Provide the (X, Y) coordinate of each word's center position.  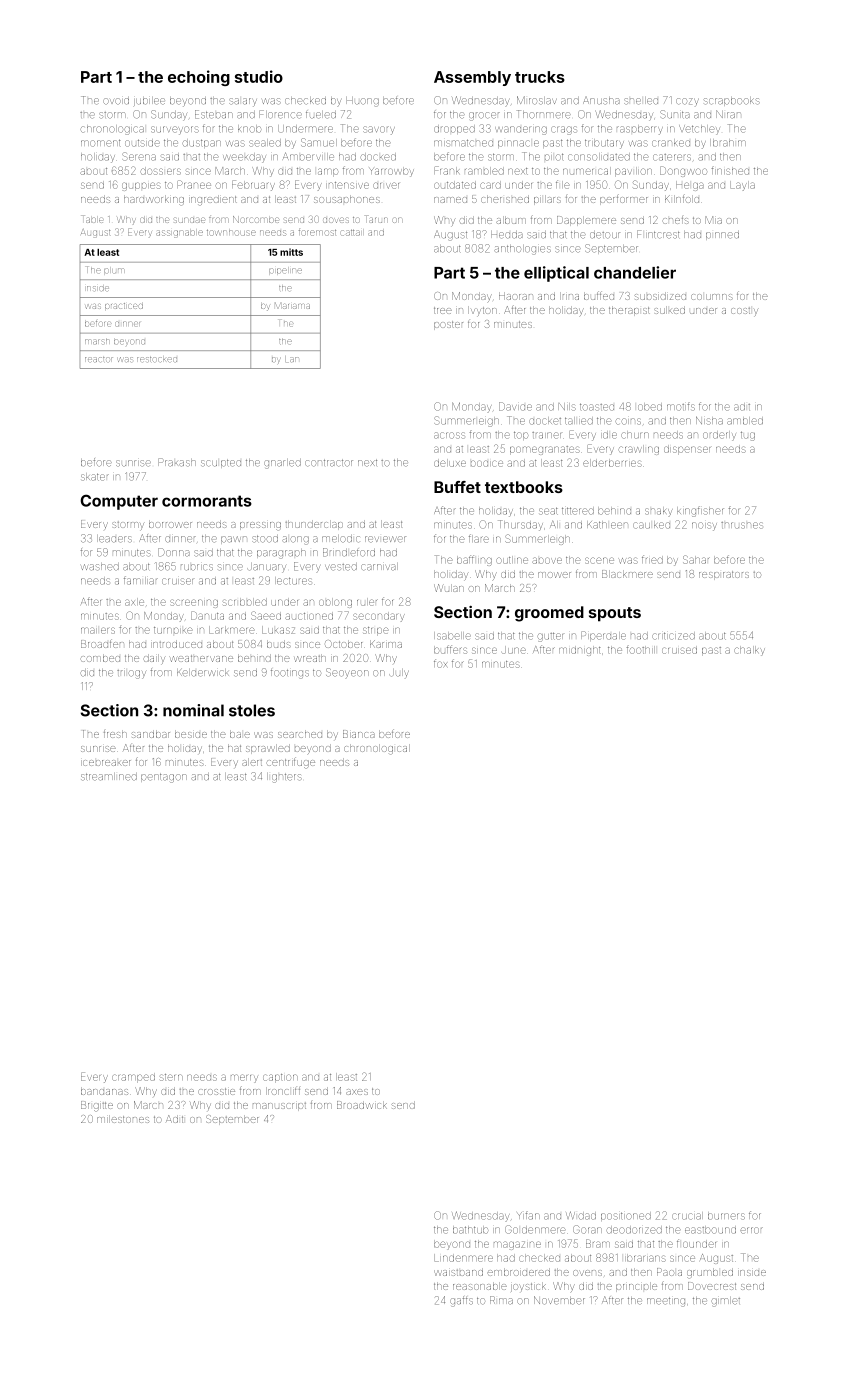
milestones (123, 1119)
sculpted (221, 463)
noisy (704, 526)
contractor (329, 463)
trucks (540, 77)
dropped (454, 129)
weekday (244, 158)
